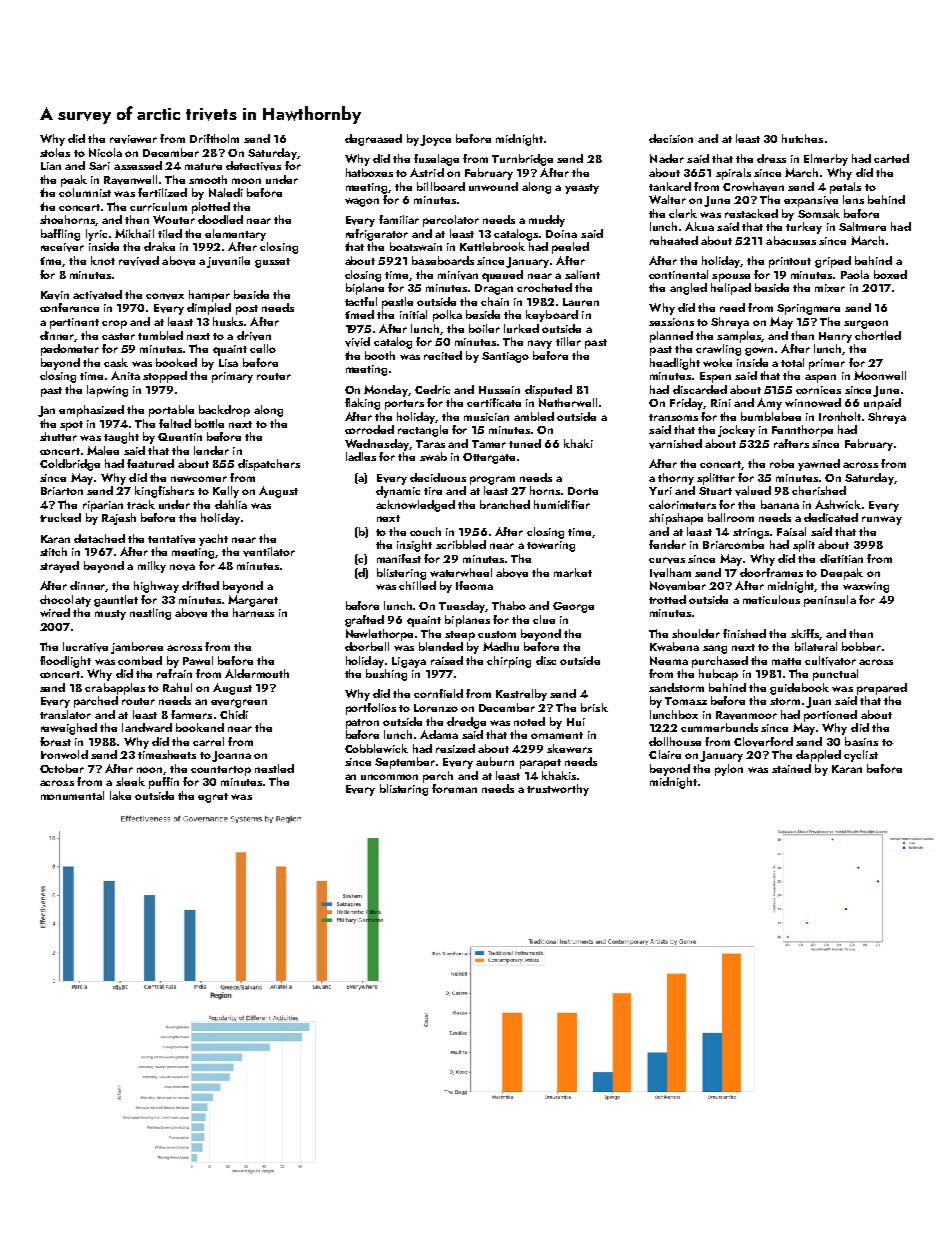 The image size is (952, 1233). Describe the element at coordinates (62, 491) in the screenshot. I see `Briarton` at that location.
